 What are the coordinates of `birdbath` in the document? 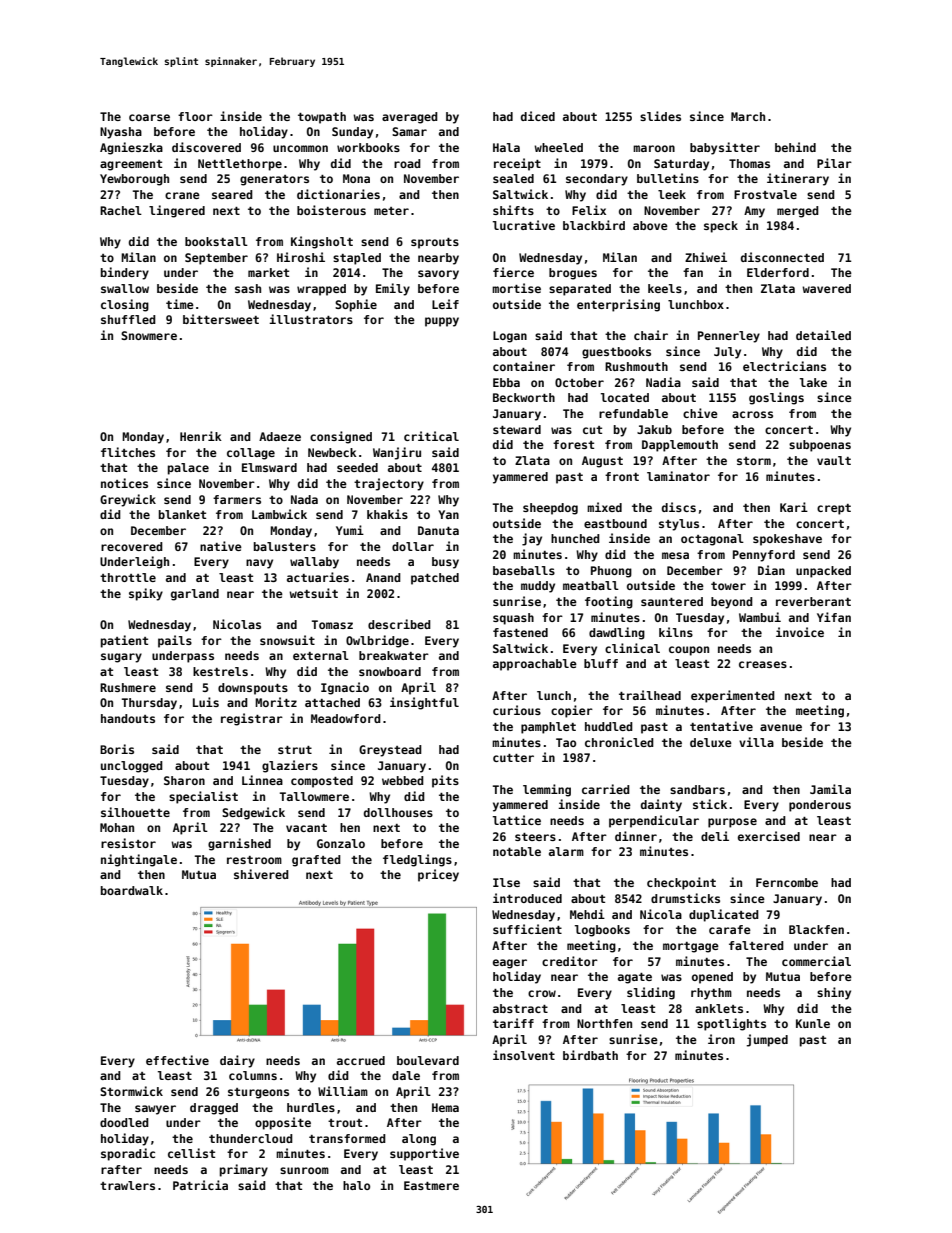 It's located at (590, 1055).
